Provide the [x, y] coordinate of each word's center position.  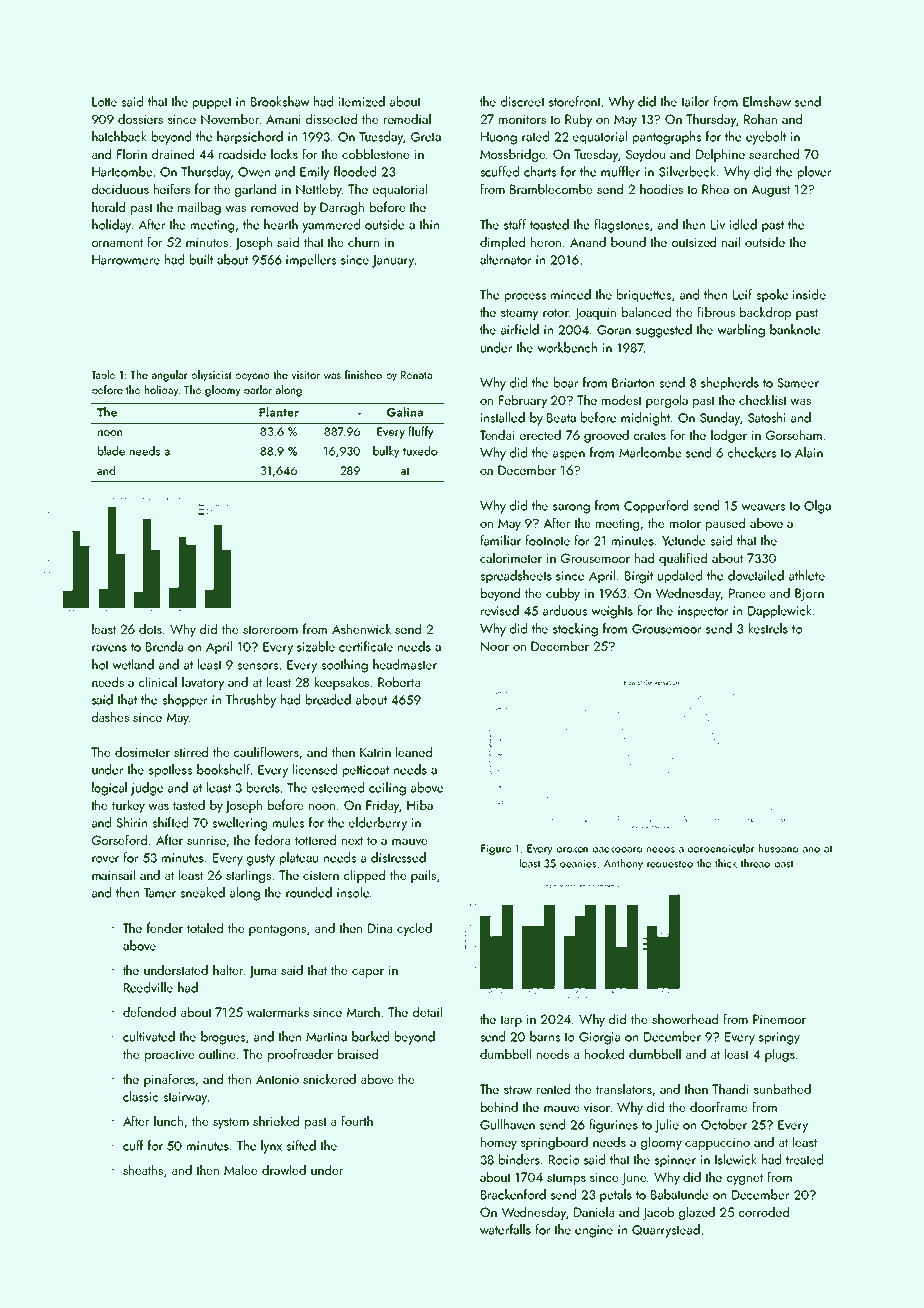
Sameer [798, 383]
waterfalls [505, 1229]
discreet [523, 101]
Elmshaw [767, 101]
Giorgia [599, 1038]
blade [111, 451]
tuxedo [420, 451]
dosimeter [142, 751]
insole [353, 892]
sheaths [143, 1169]
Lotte [104, 102]
